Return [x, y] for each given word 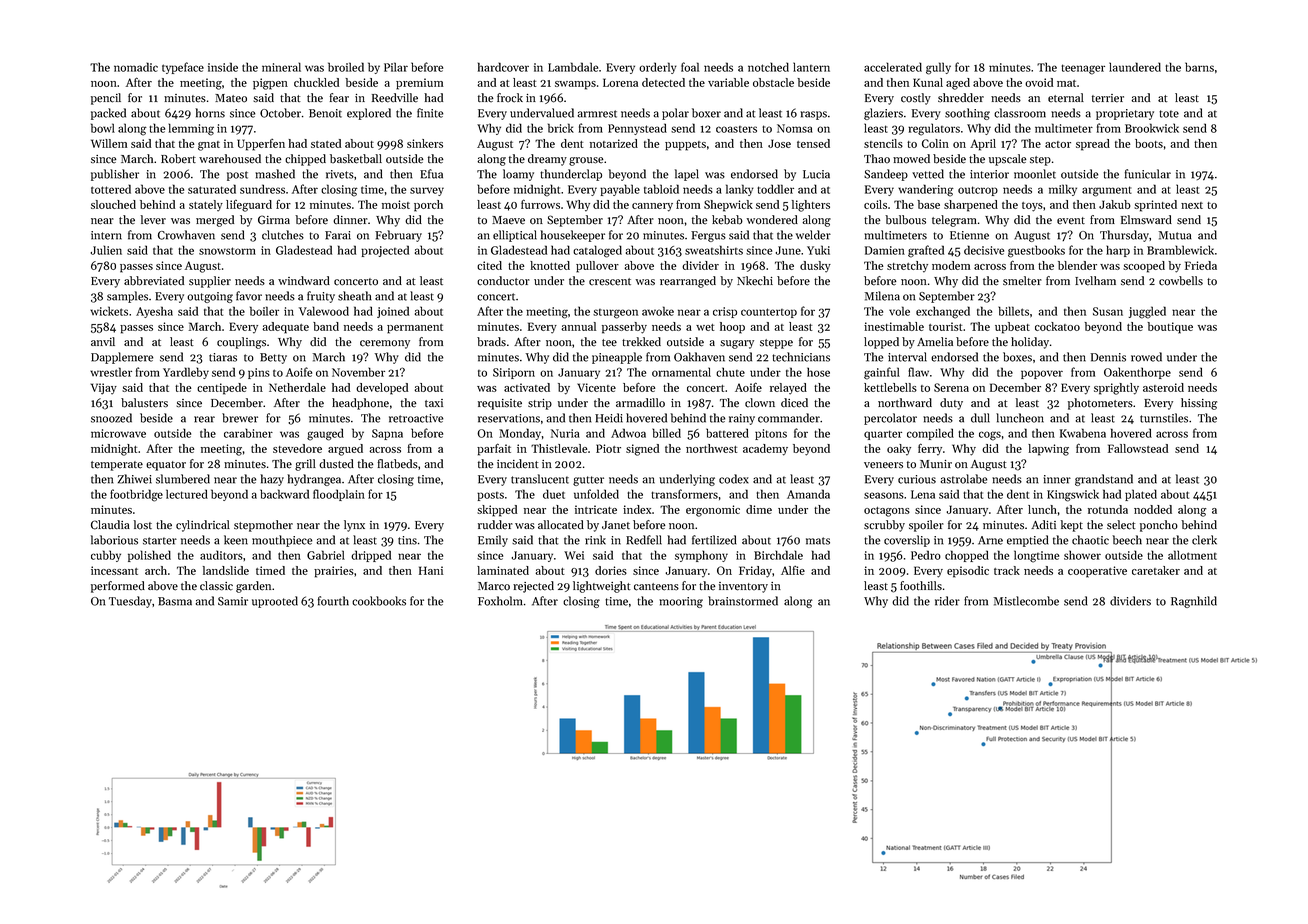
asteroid [1163, 387]
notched [768, 67]
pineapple [617, 358]
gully [938, 68]
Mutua [1175, 235]
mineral [281, 67]
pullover [597, 267]
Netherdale [297, 387]
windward [304, 281]
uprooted [275, 602]
